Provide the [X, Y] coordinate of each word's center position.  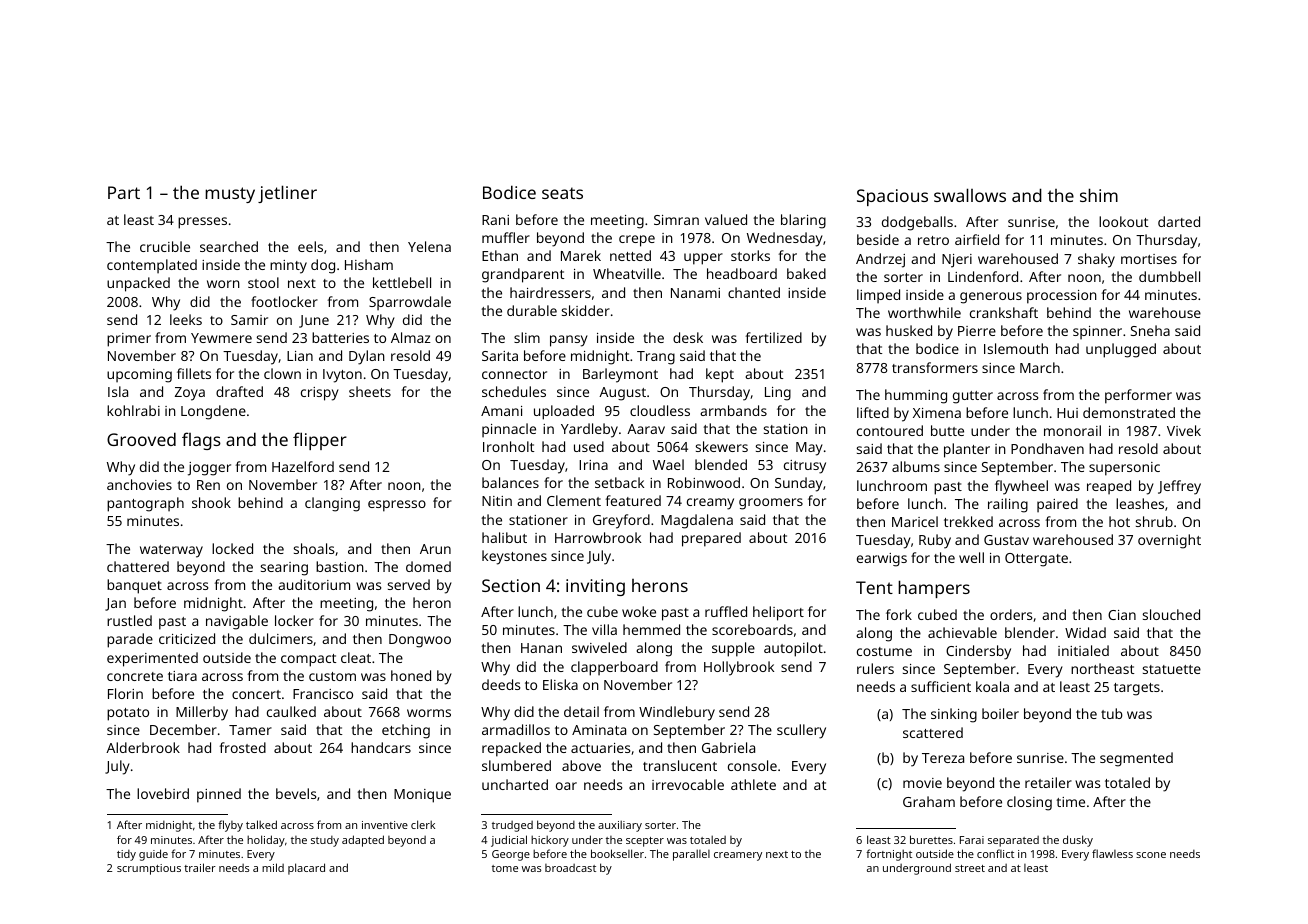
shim [1099, 195]
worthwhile [924, 312]
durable [532, 310]
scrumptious [149, 869]
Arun [435, 549]
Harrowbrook [598, 537]
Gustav [1006, 540]
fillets [194, 373]
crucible [165, 246]
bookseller [617, 853]
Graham [929, 801]
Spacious [892, 197]
